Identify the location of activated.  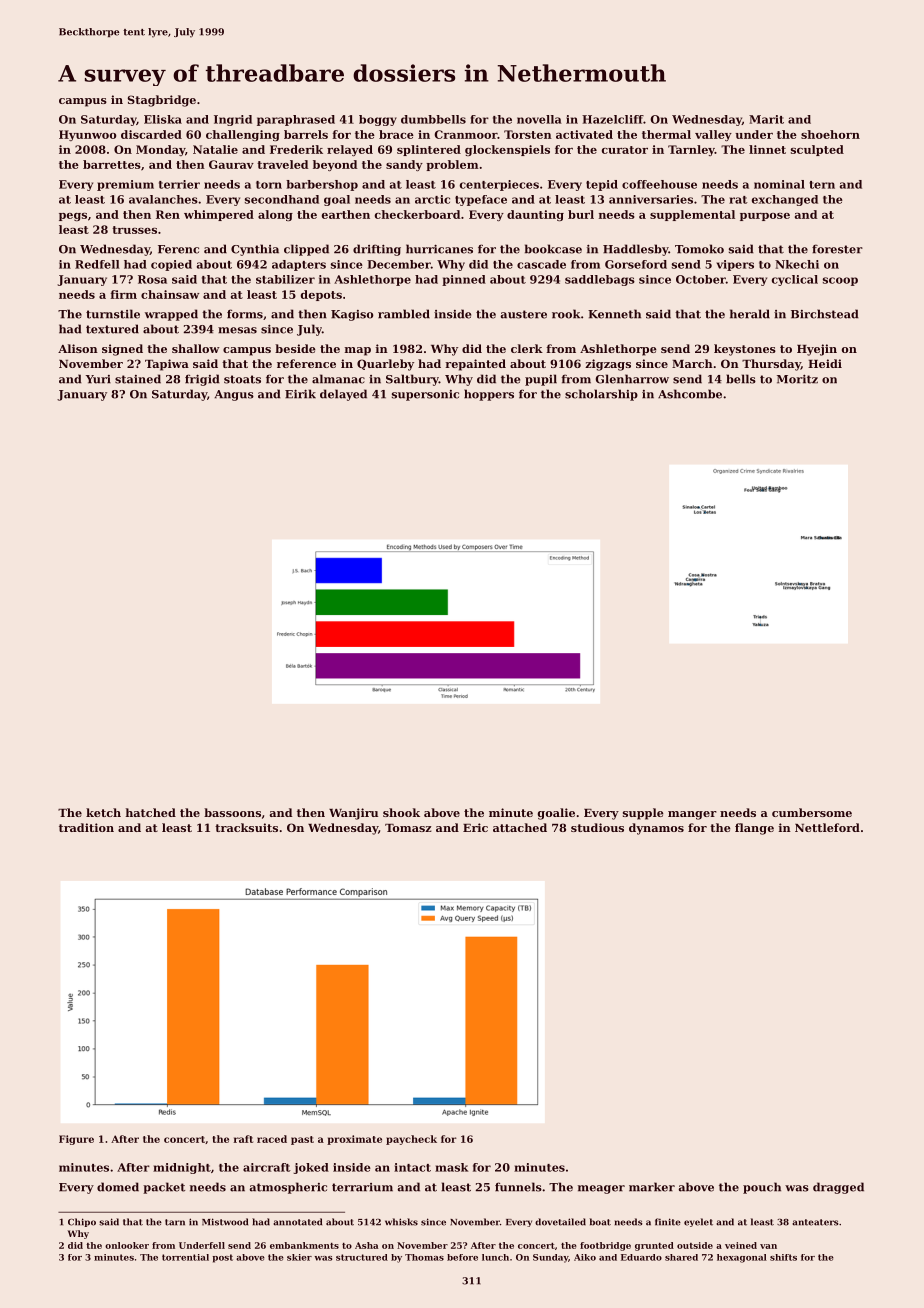
(584, 134).
